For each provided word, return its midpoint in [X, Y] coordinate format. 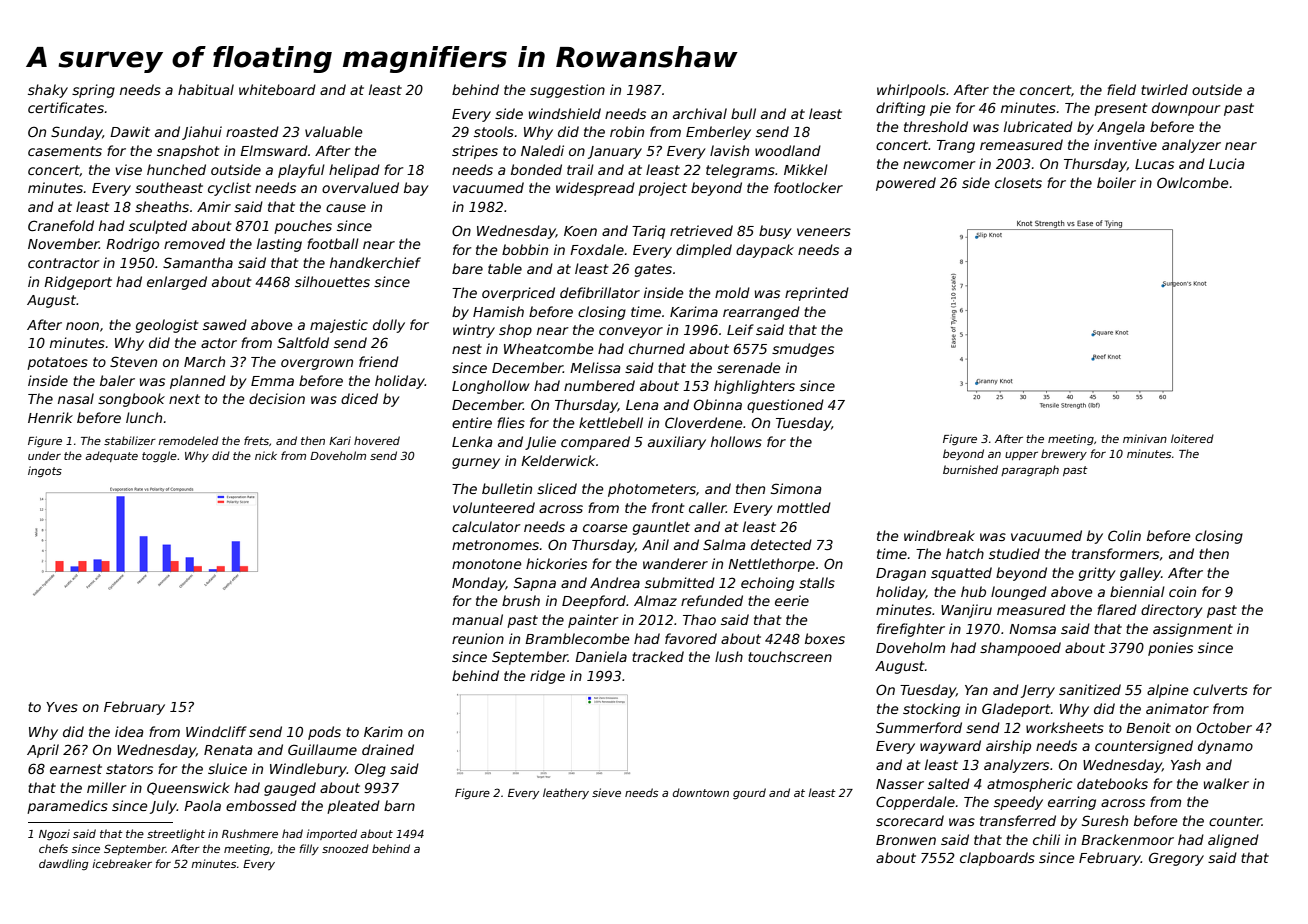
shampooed [1020, 649]
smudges [803, 350]
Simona [796, 488]
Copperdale [915, 803]
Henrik [50, 417]
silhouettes [332, 281]
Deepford [594, 602]
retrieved [701, 230]
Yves [62, 707]
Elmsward [274, 150]
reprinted [817, 294]
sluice [227, 768]
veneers [824, 232]
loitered [1192, 438]
